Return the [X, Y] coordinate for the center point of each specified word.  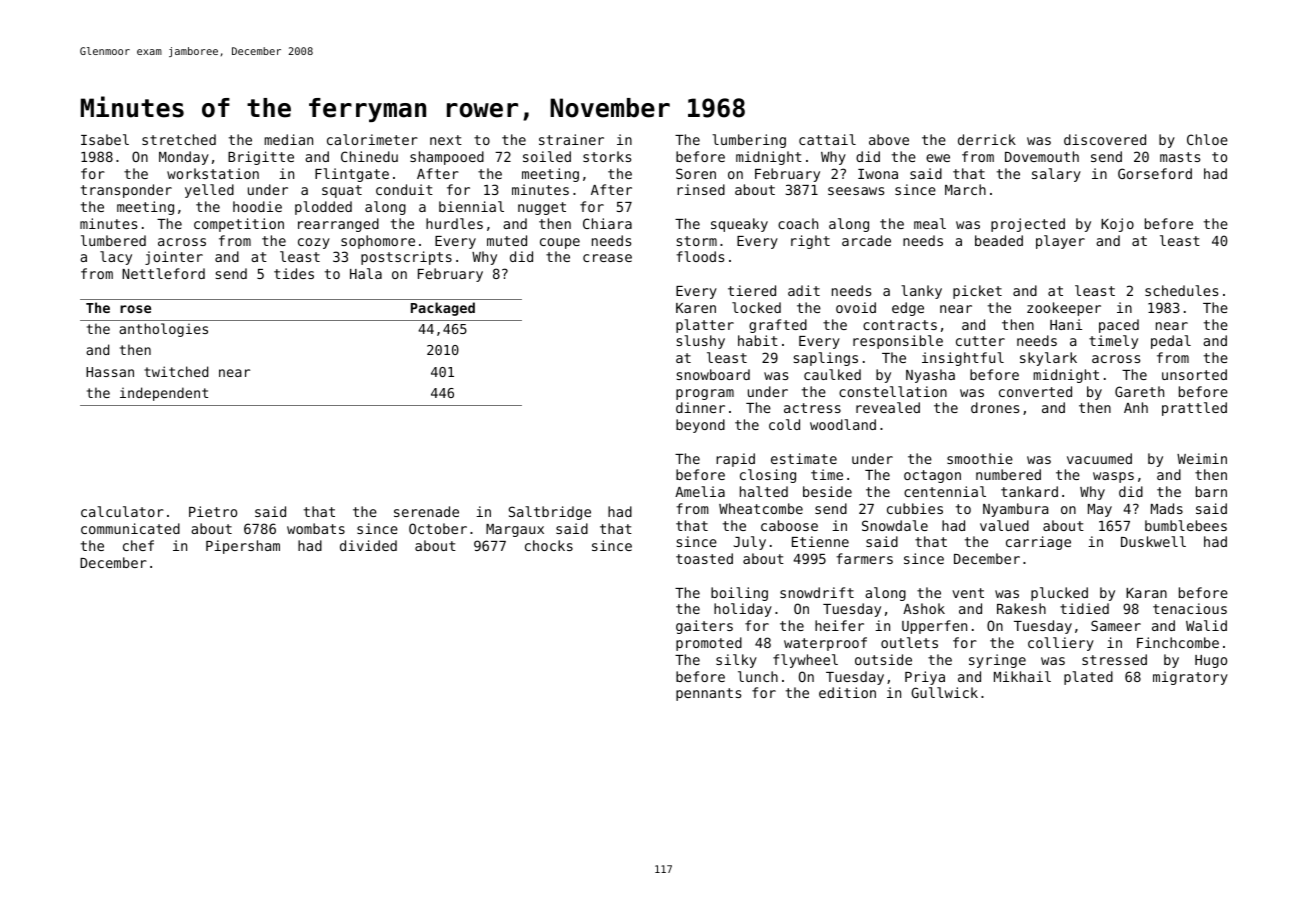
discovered [1105, 139]
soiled [547, 156]
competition [239, 225]
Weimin [1202, 458]
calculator [122, 511]
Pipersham [243, 547]
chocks [549, 545]
